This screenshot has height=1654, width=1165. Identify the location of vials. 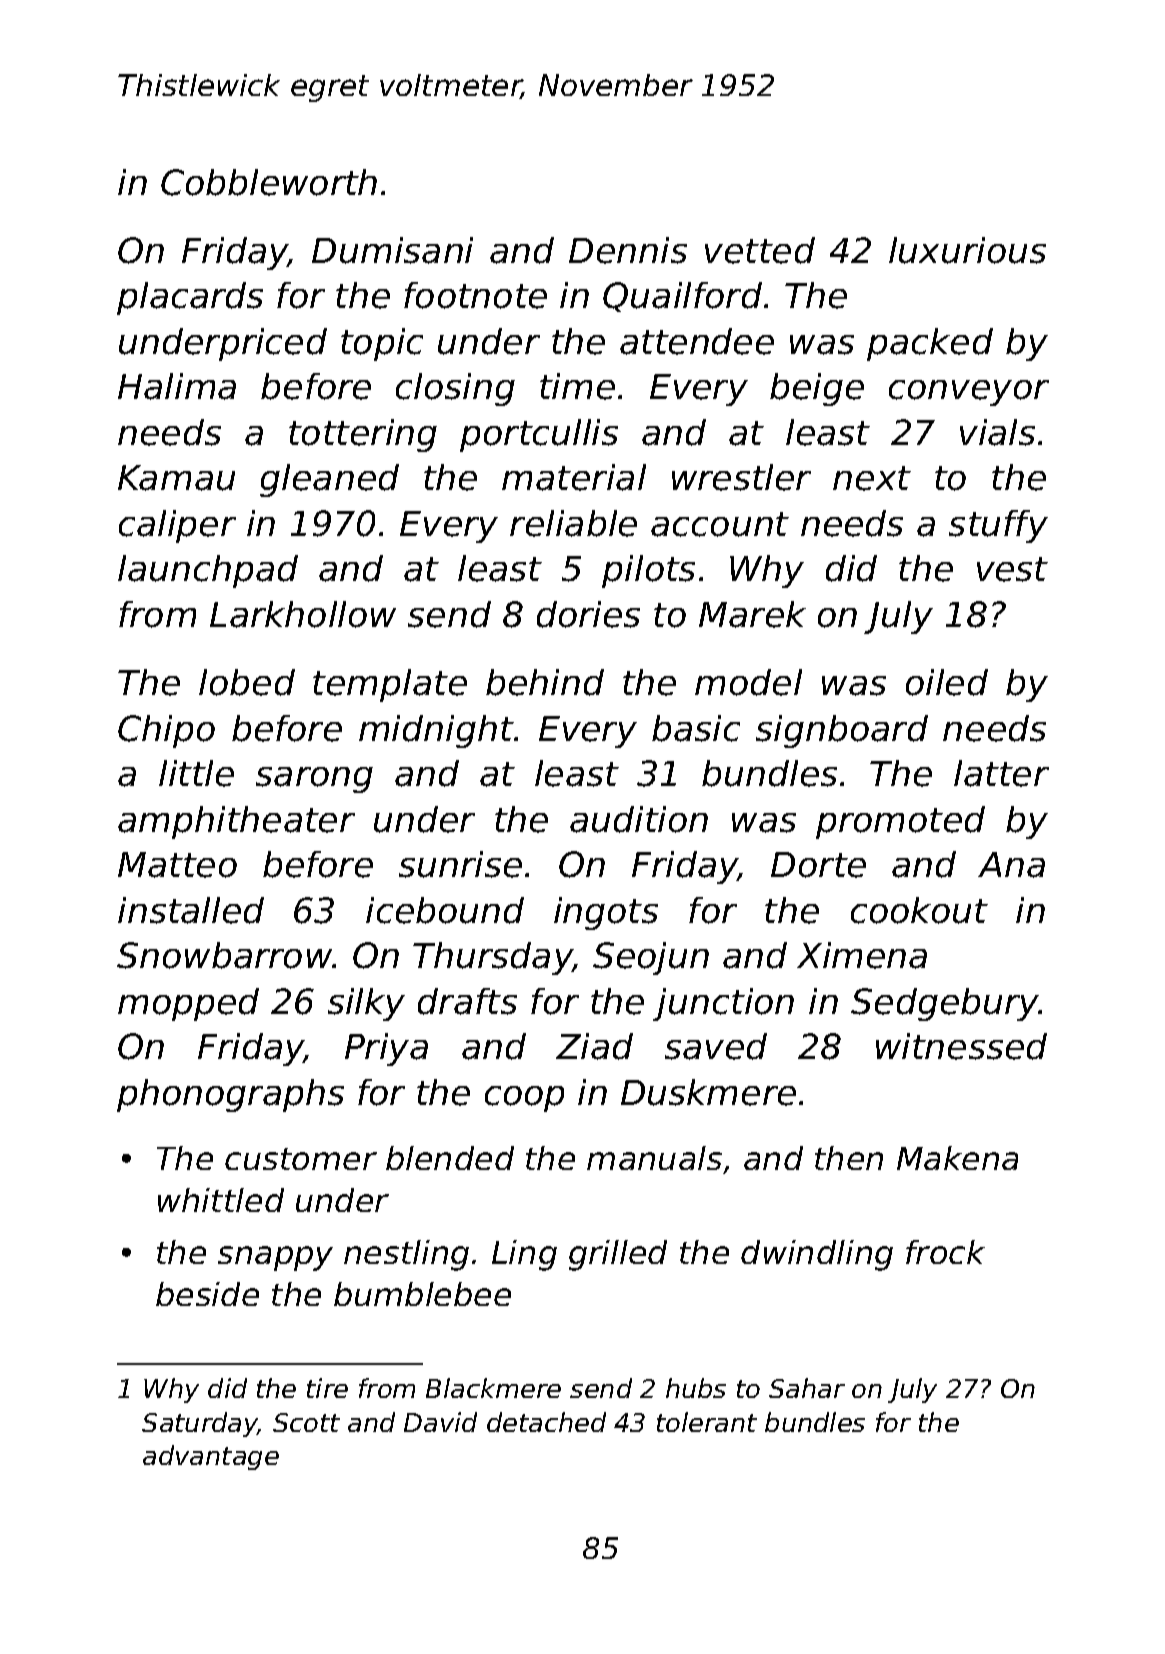
(997, 432).
